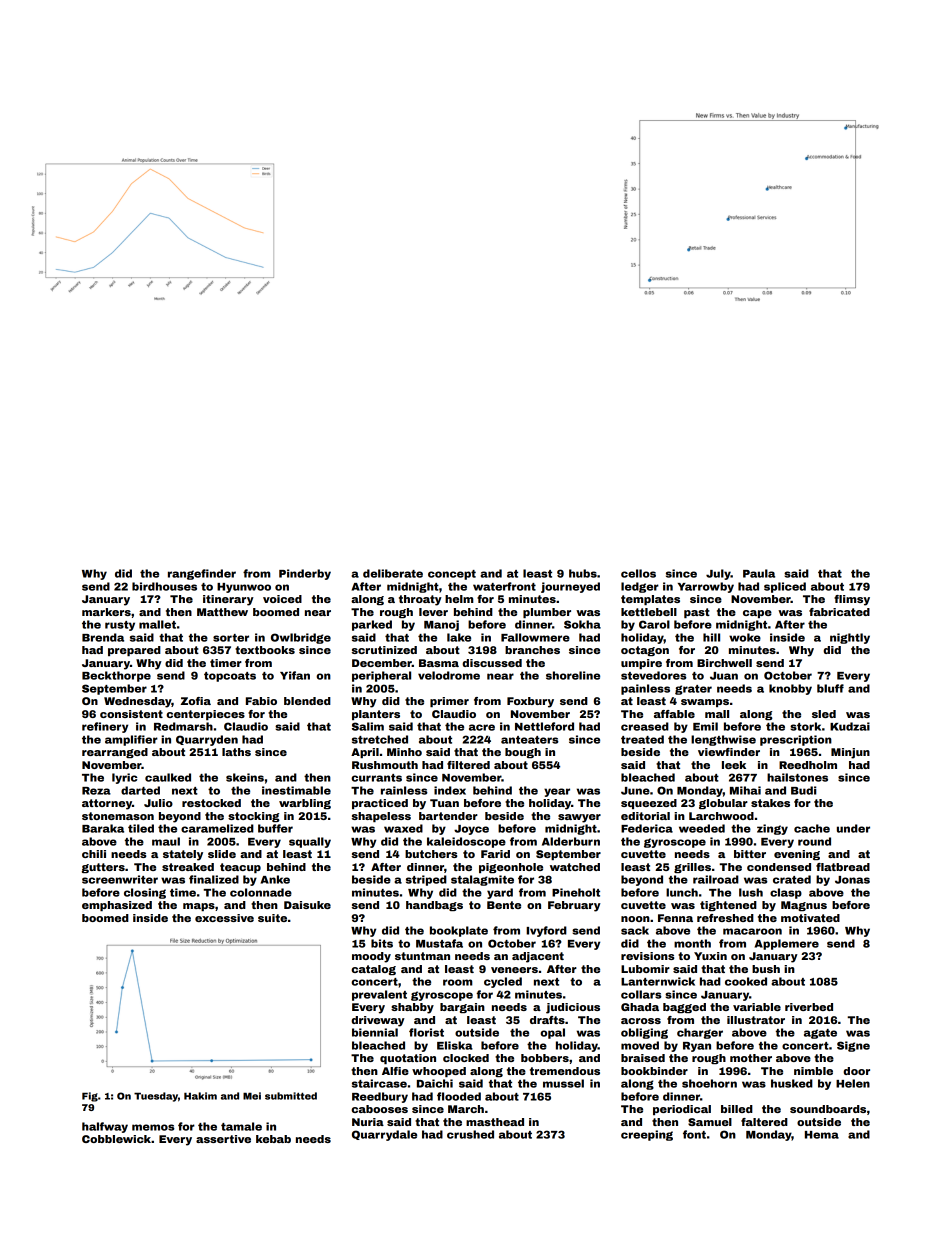 The height and width of the screenshot is (1233, 952). Describe the element at coordinates (116, 1139) in the screenshot. I see `Cobblewick` at that location.
